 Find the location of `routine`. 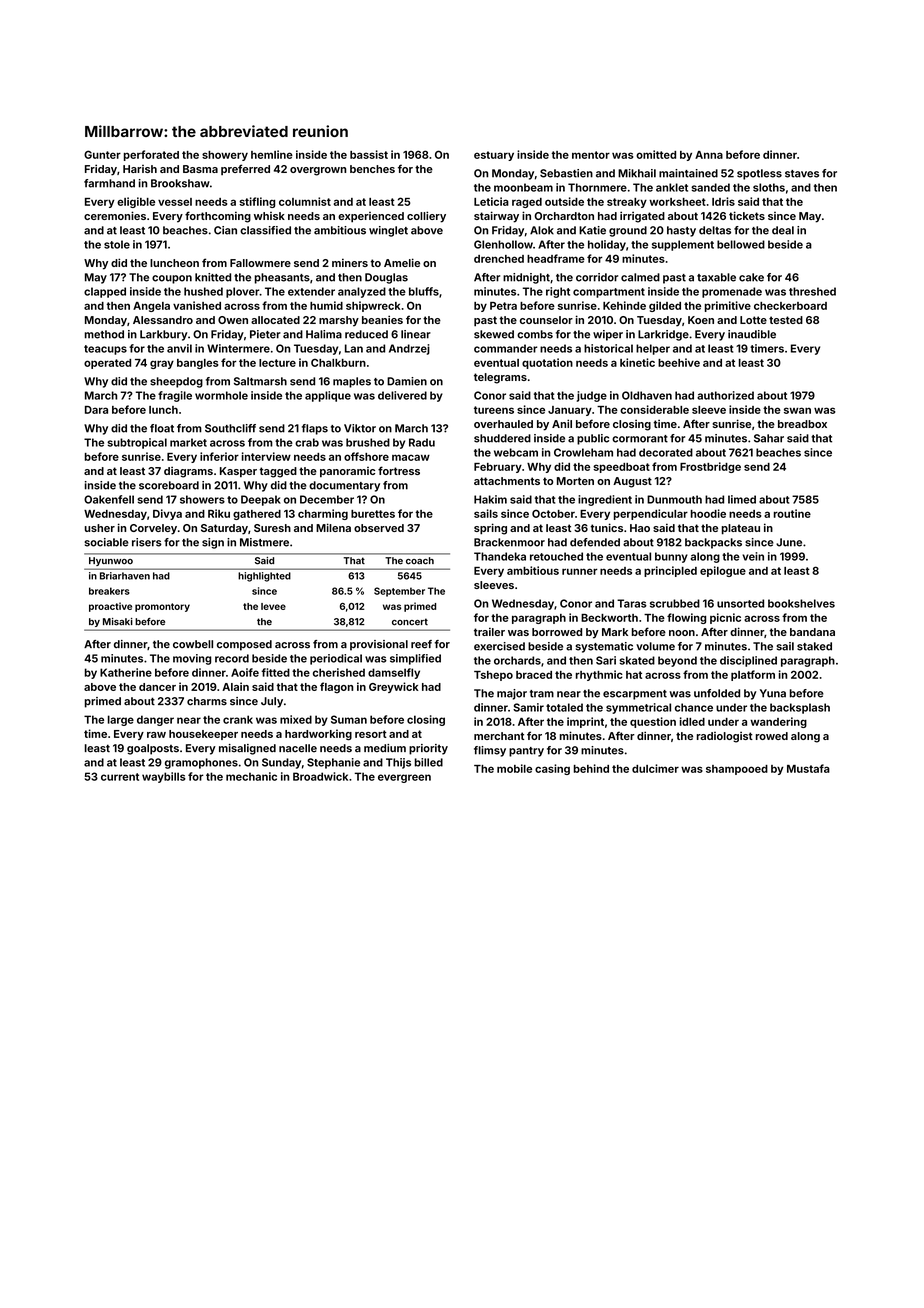

routine is located at coordinates (792, 513).
